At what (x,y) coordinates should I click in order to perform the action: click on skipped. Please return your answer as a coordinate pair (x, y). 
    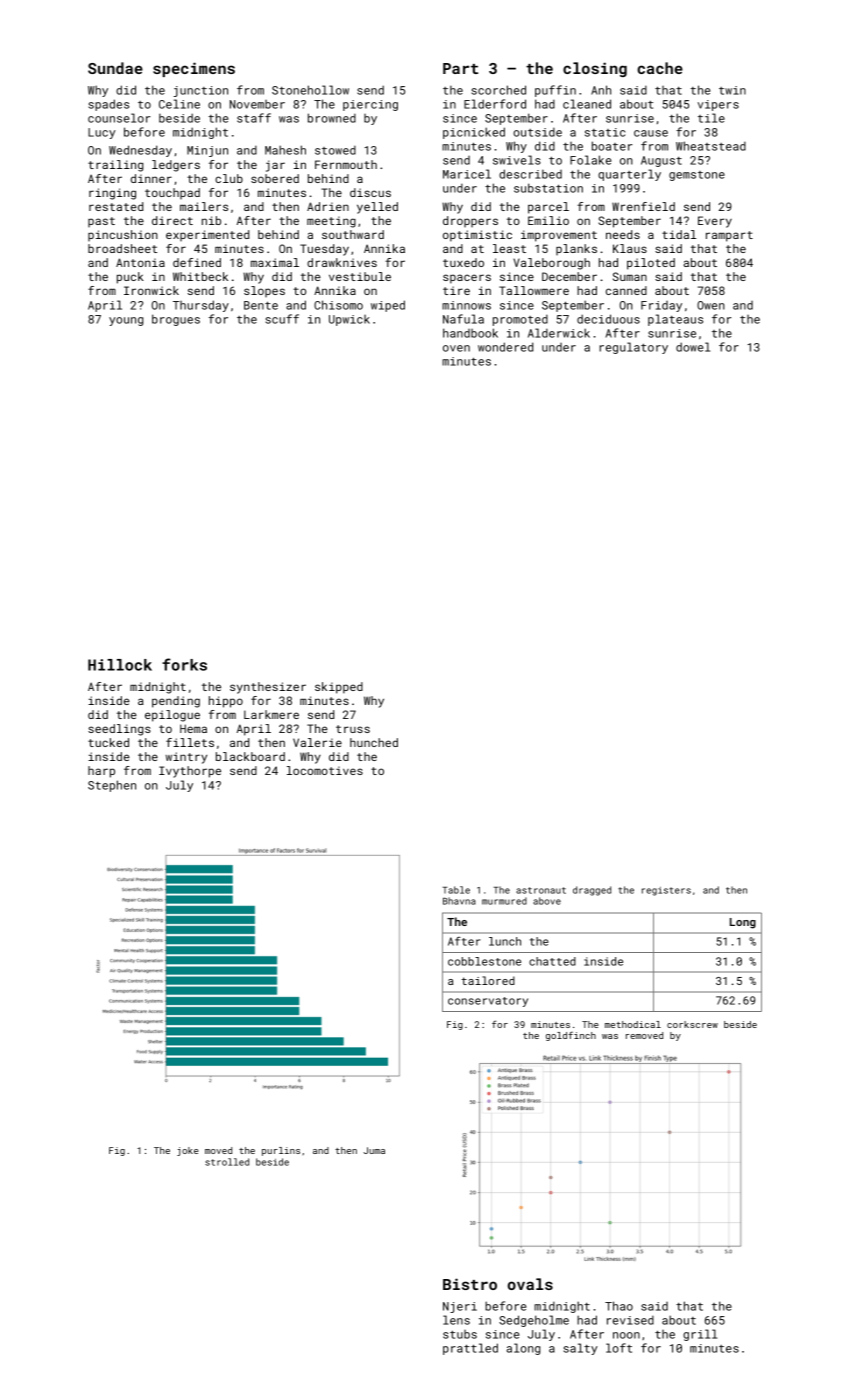
    Looking at the image, I should click on (339, 688).
